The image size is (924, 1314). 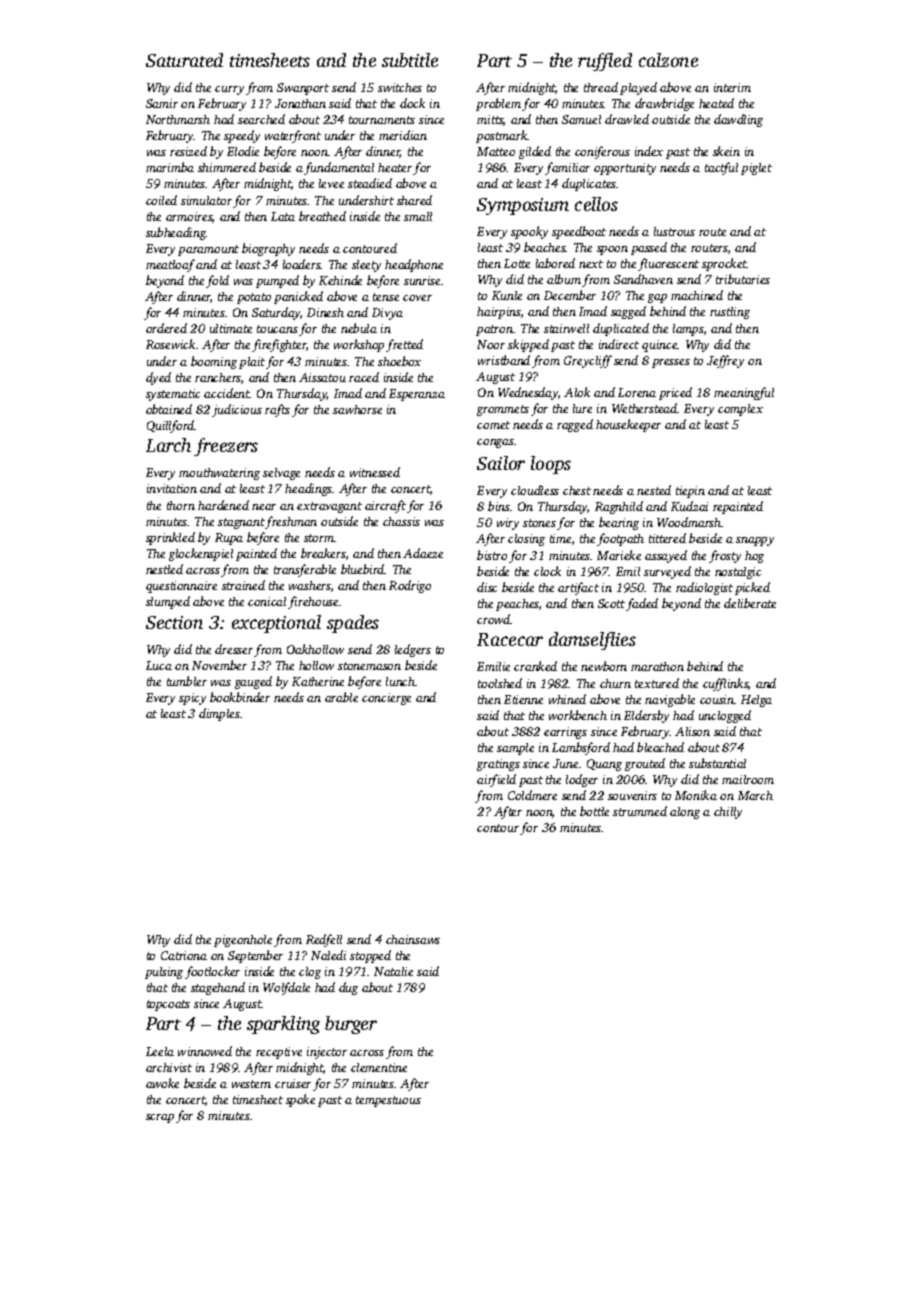 What do you see at coordinates (393, 971) in the screenshot?
I see `Natalie` at bounding box center [393, 971].
